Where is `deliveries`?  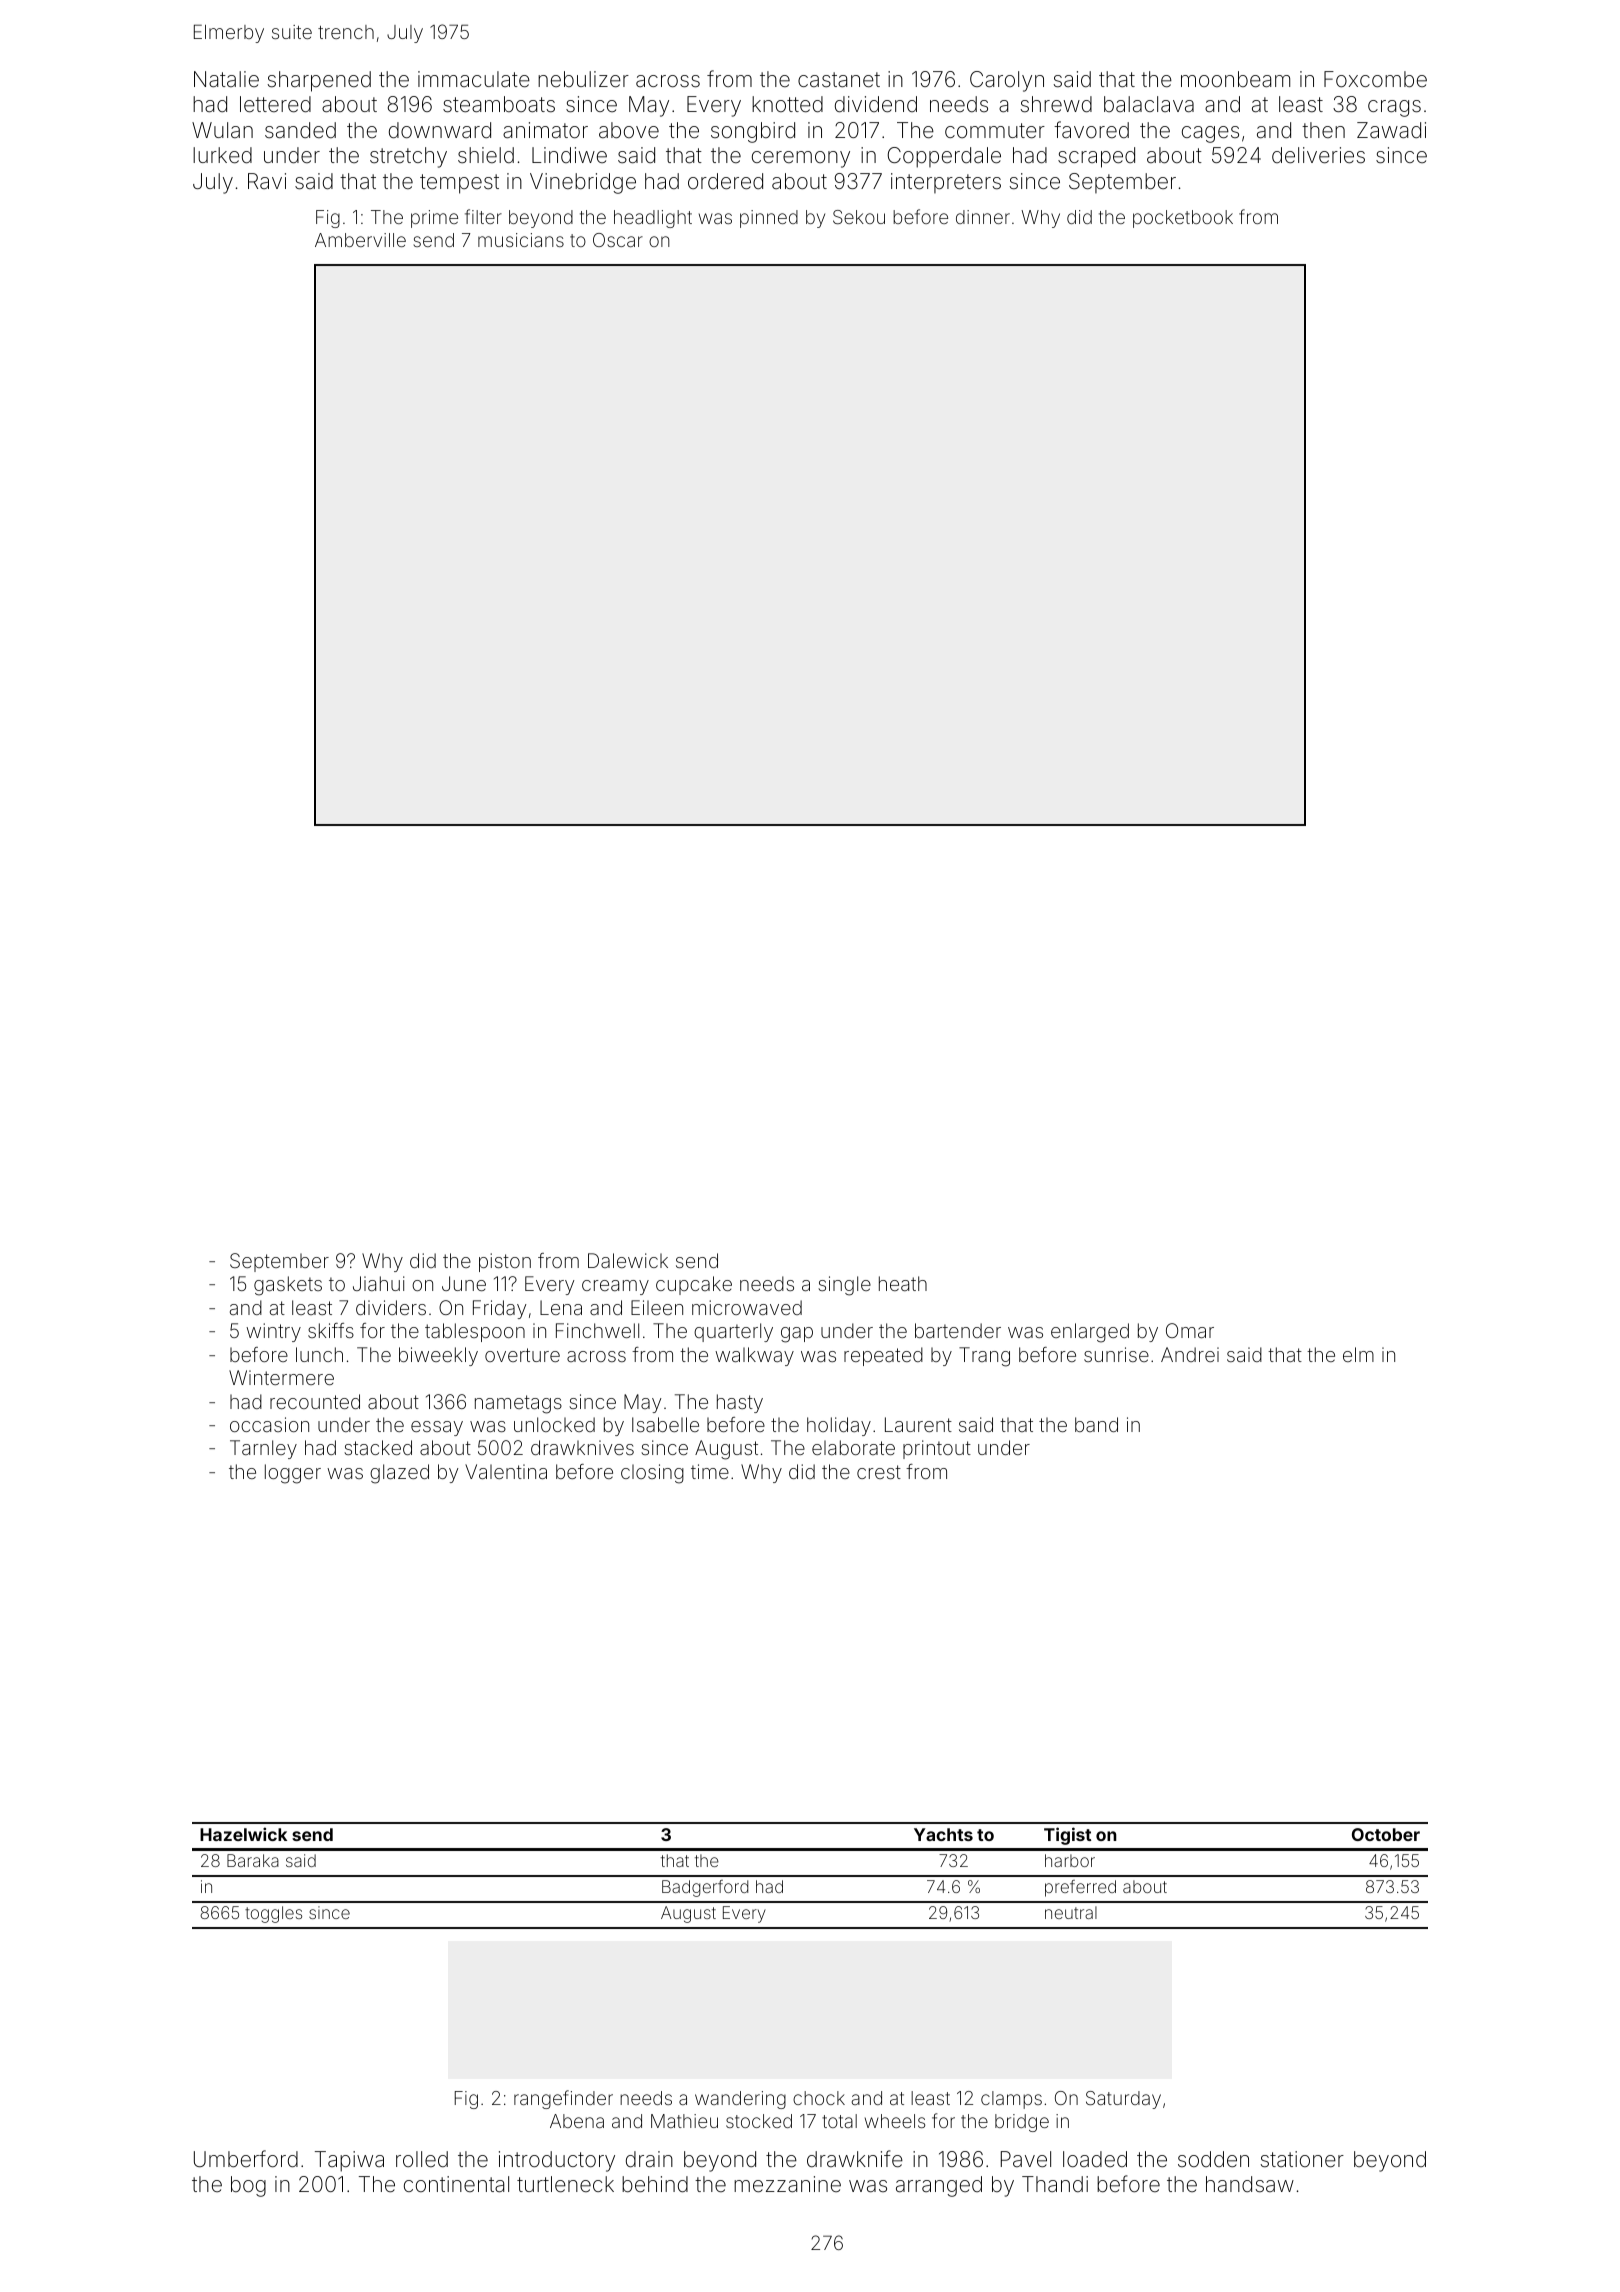 deliveries is located at coordinates (1318, 155).
